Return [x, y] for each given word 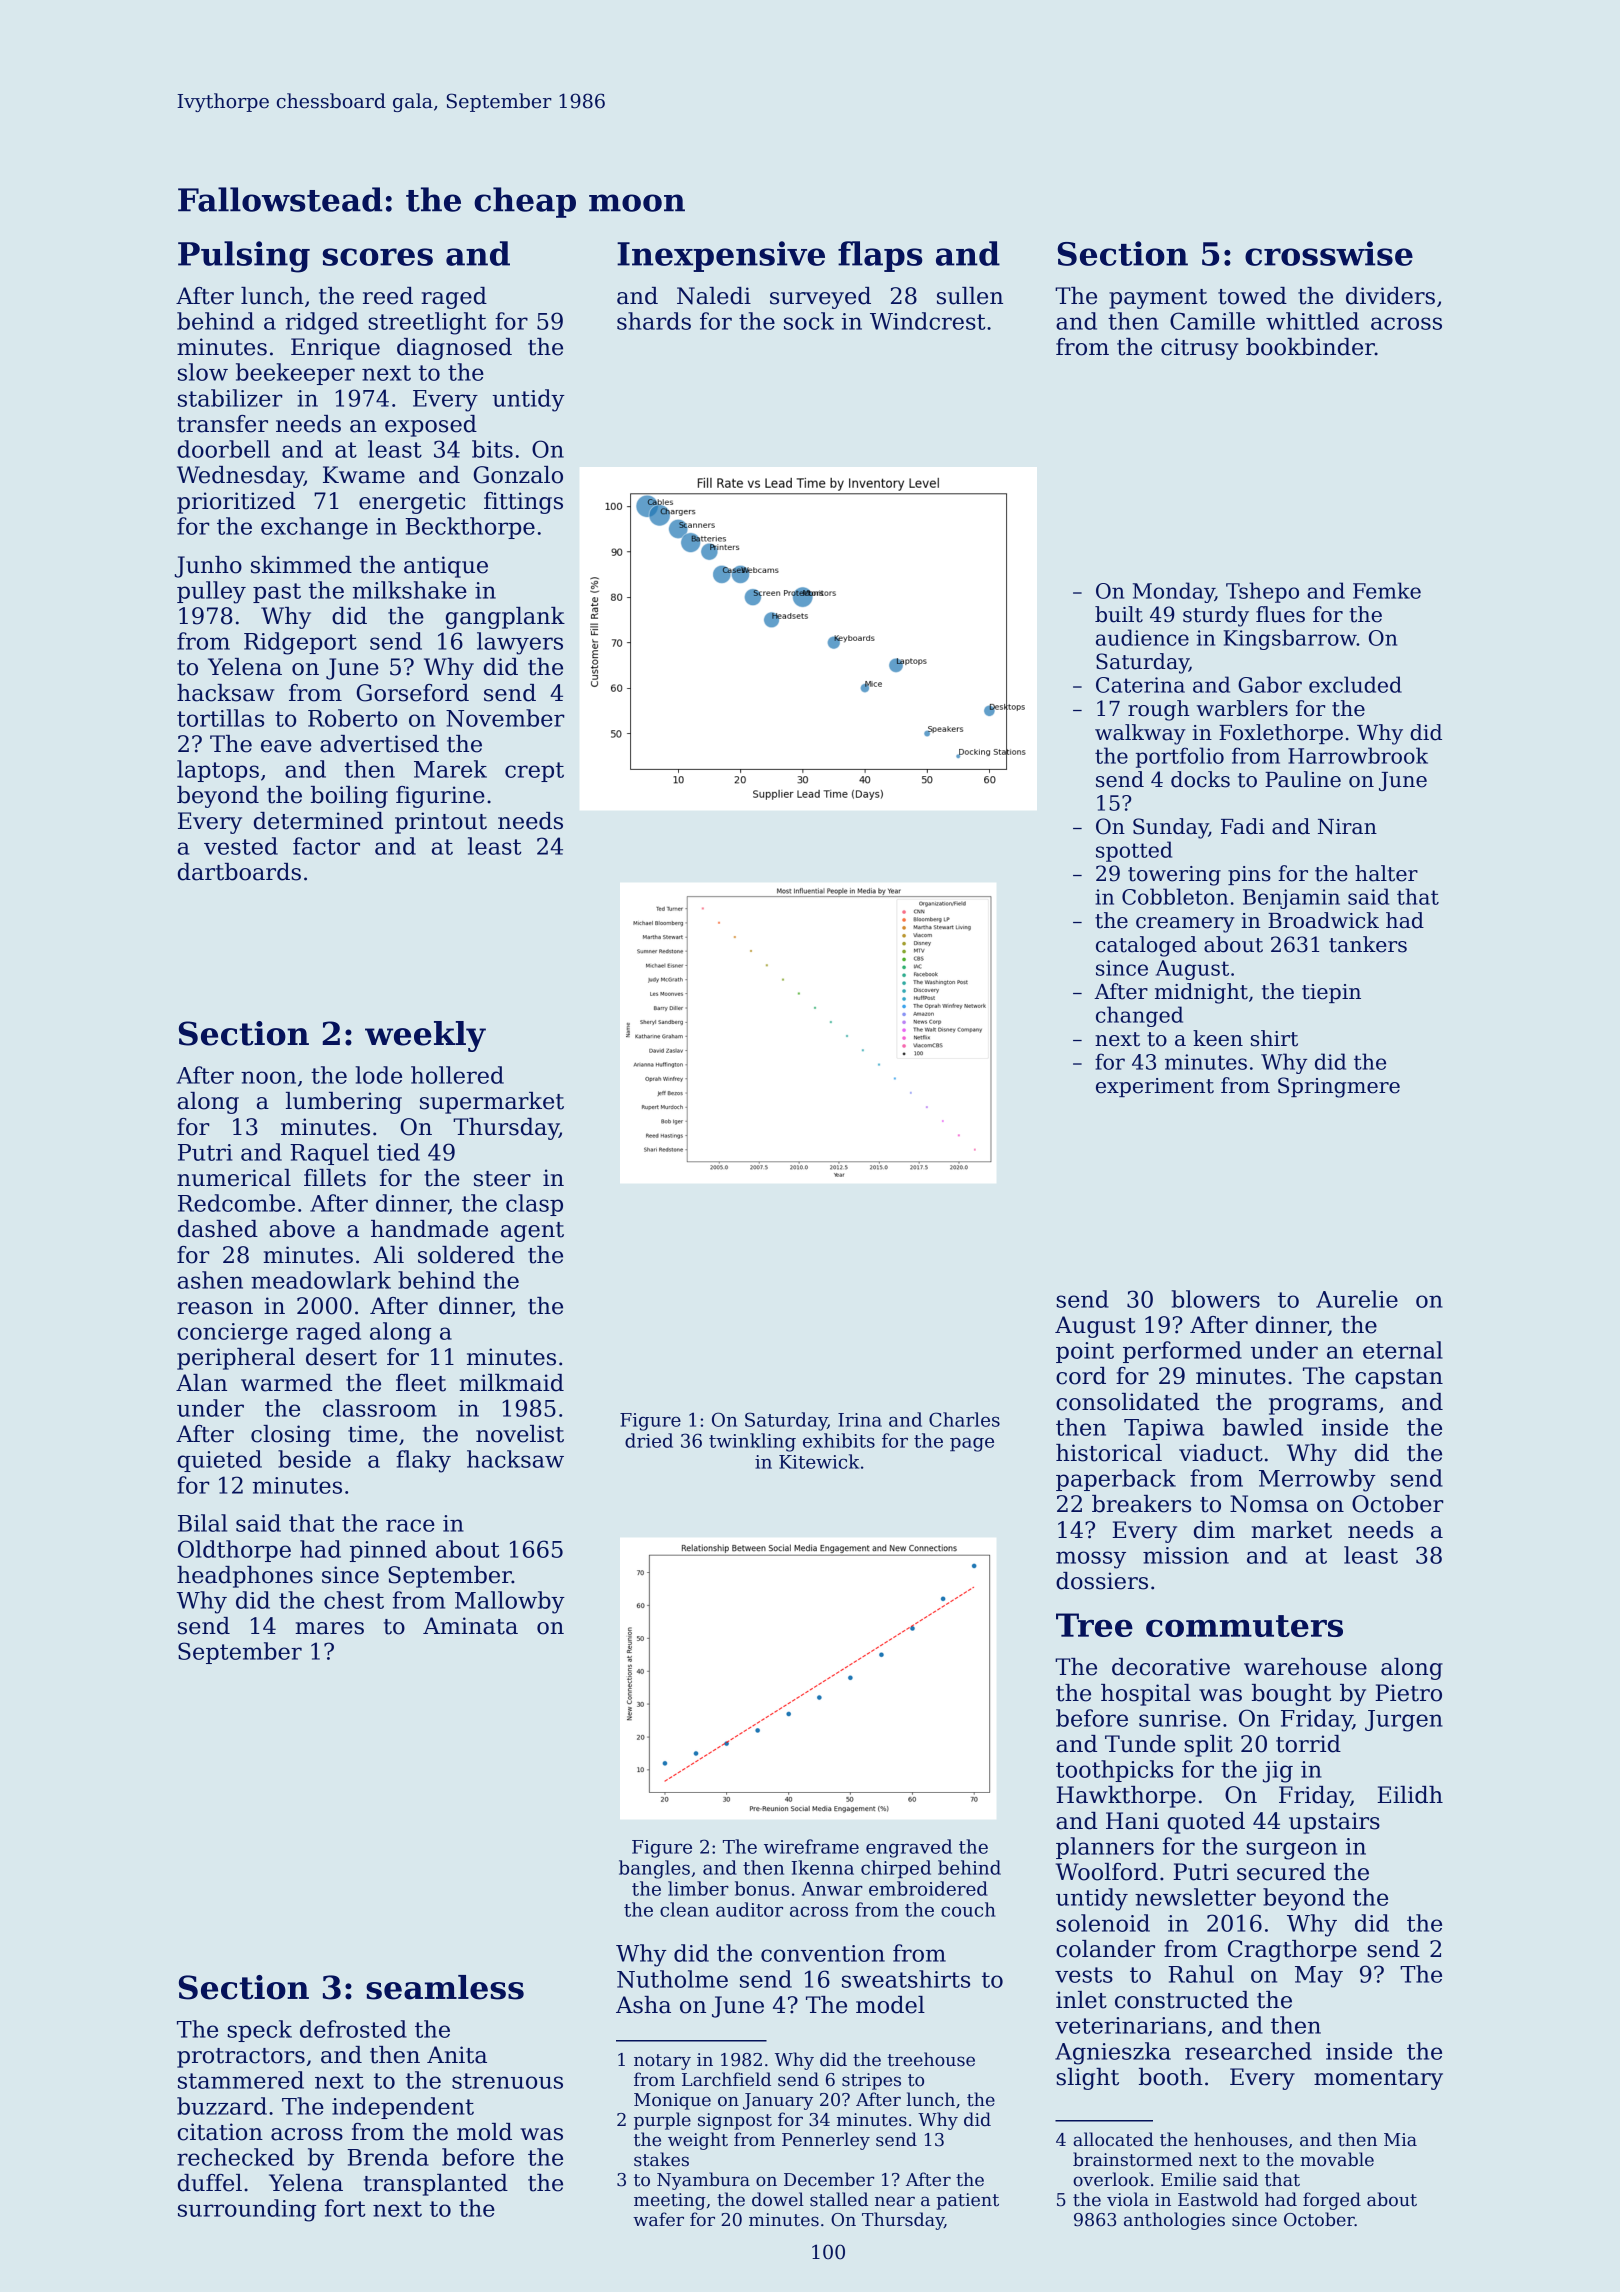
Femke [1387, 590]
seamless [445, 1987]
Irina [860, 1420]
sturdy [1216, 616]
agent [532, 1232]
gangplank [505, 618]
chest [354, 1600]
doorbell [224, 449]
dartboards [239, 872]
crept [534, 772]
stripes [871, 2081]
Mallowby [510, 1602]
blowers [1215, 1299]
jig [1278, 1772]
